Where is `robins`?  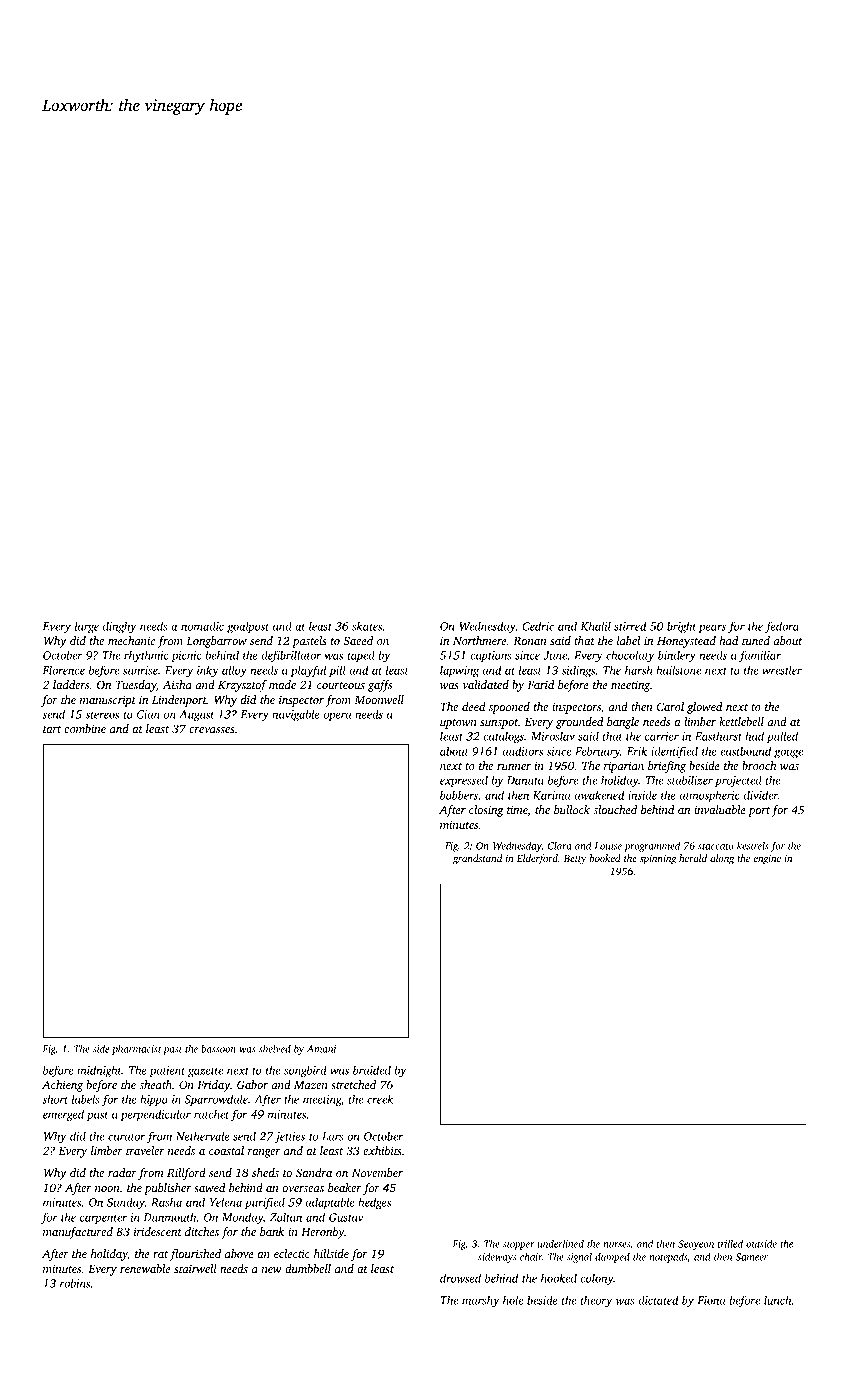
robins is located at coordinates (75, 1283).
